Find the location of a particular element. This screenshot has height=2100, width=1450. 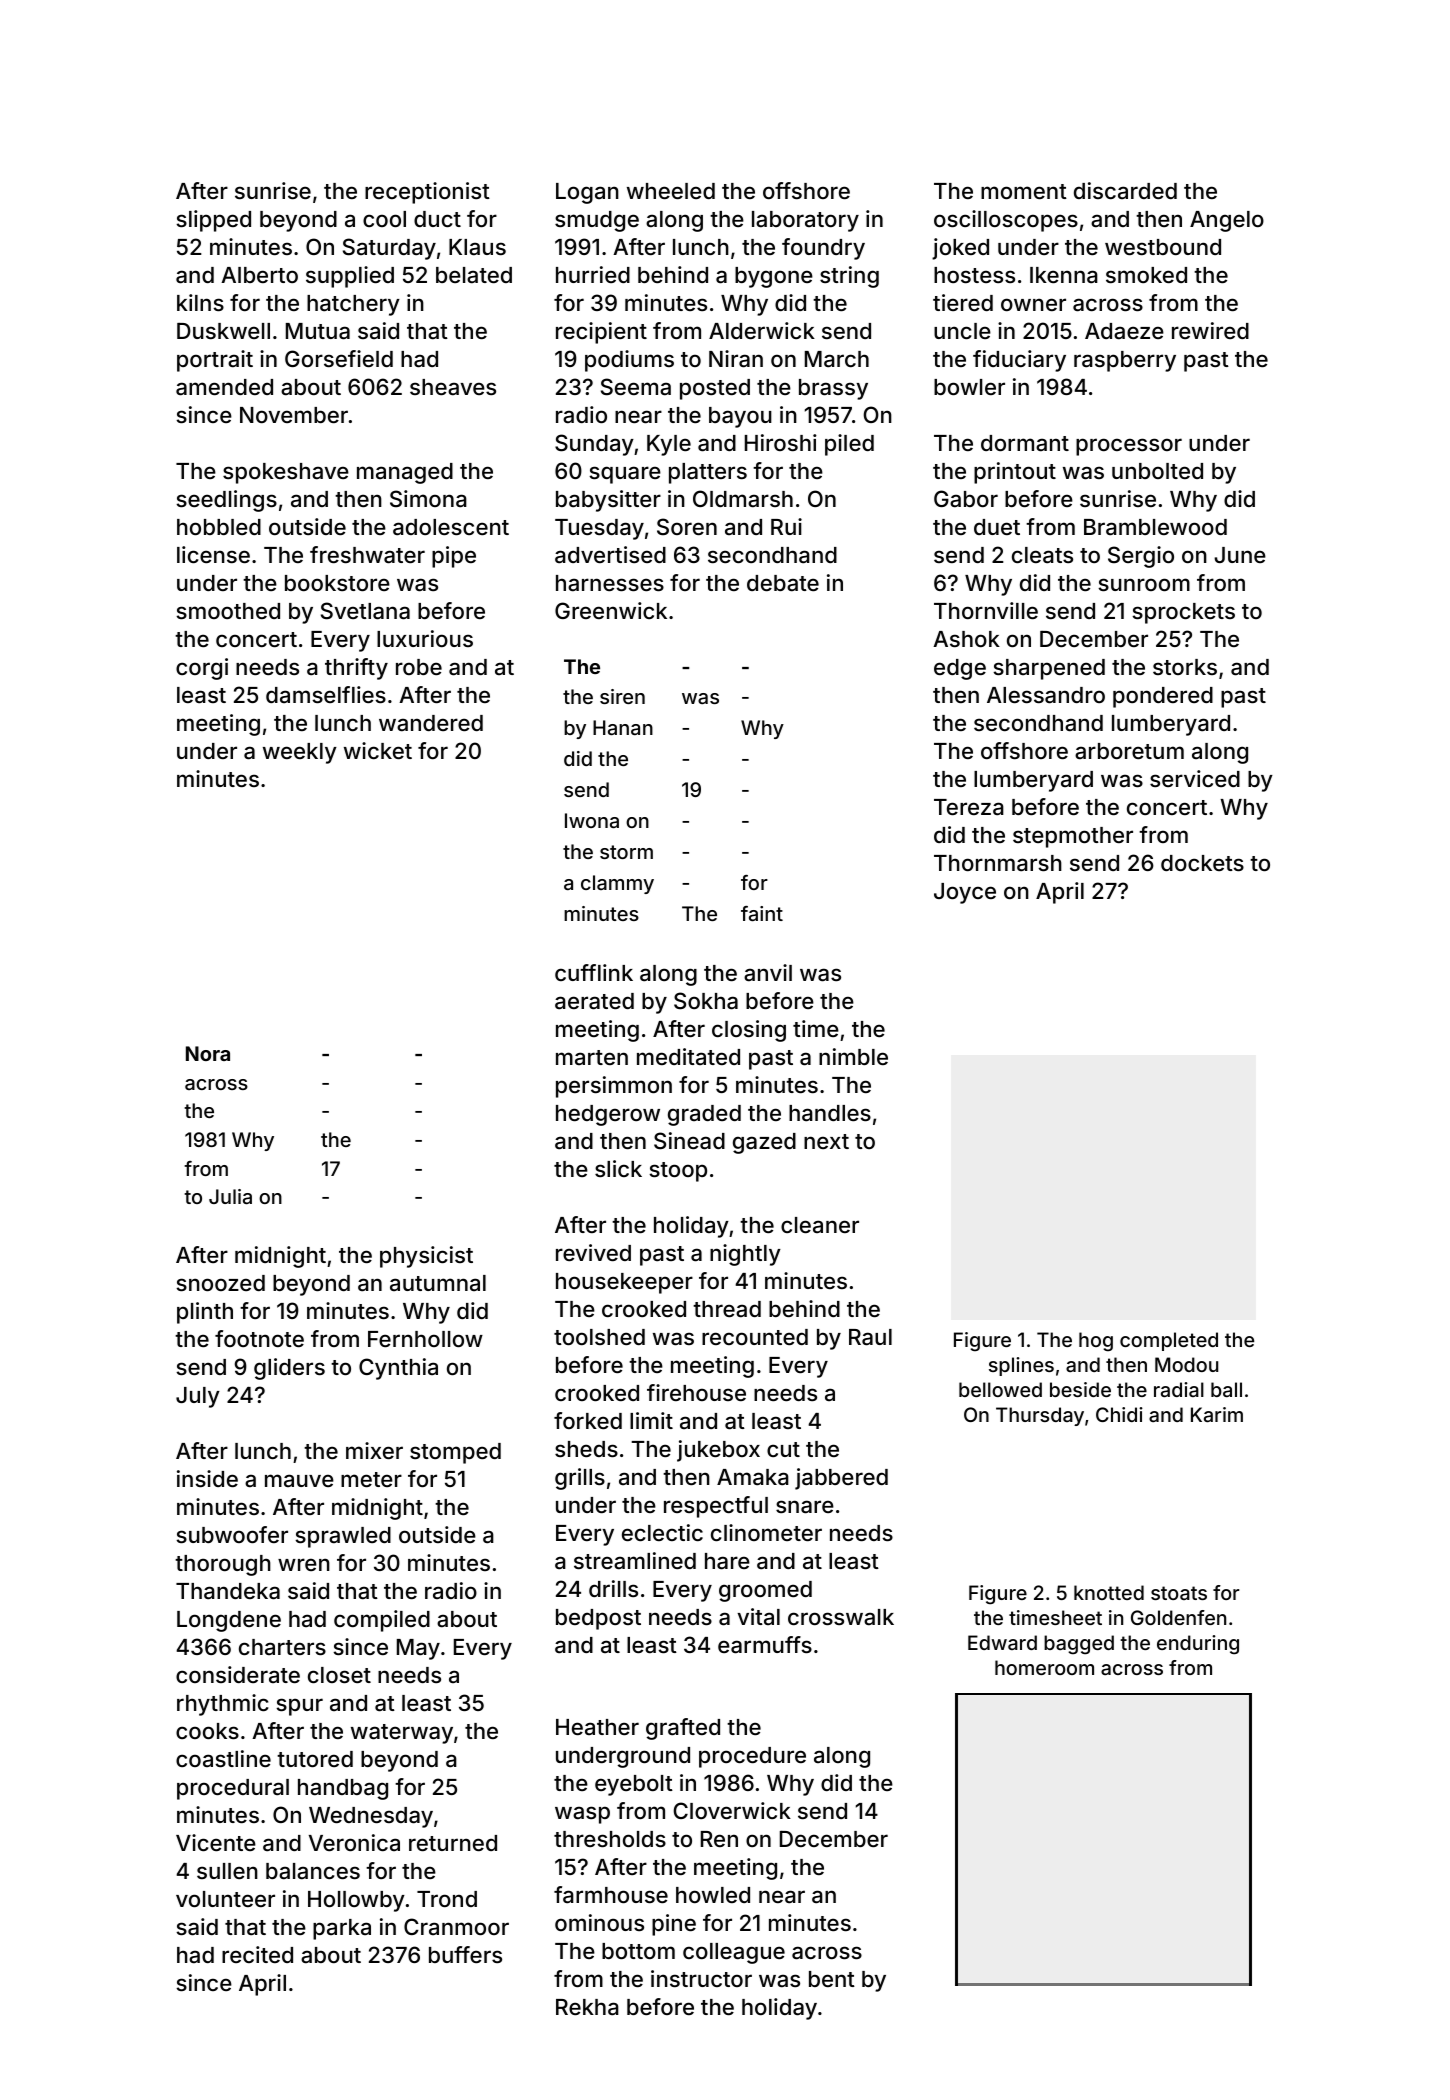

ball is located at coordinates (1226, 1389).
